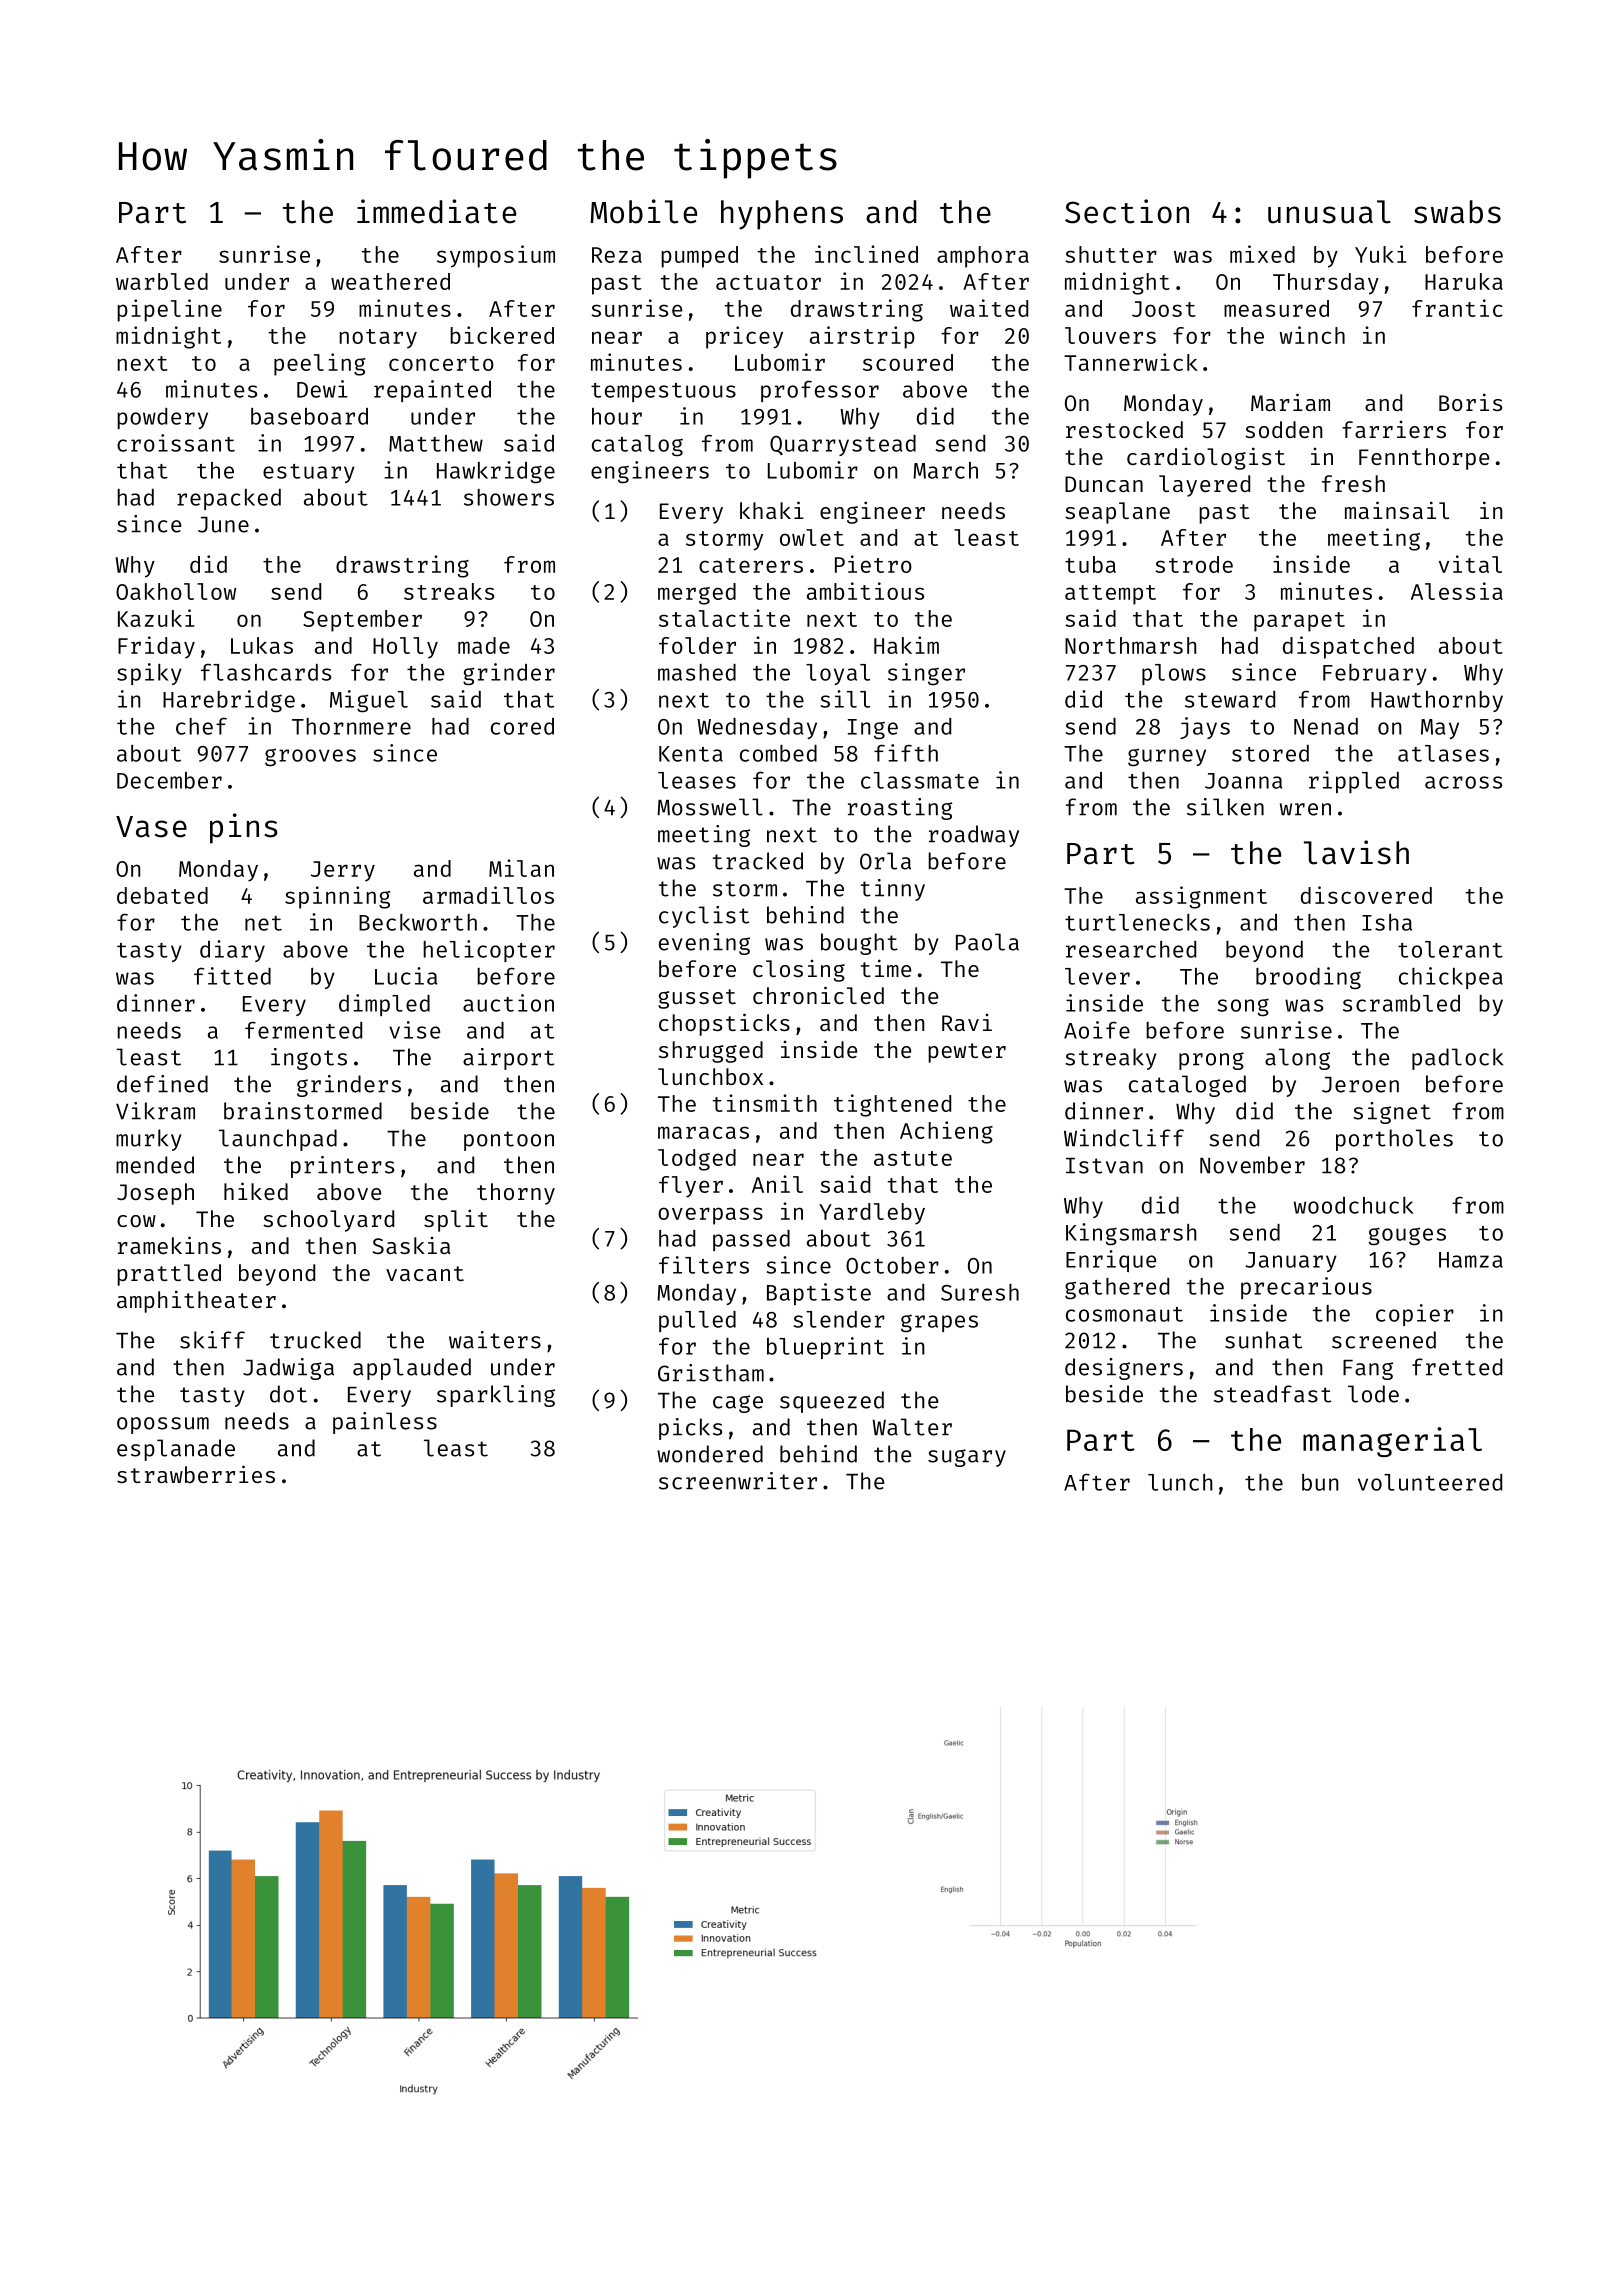 The width and height of the screenshot is (1620, 2292). Describe the element at coordinates (496, 256) in the screenshot. I see `symposium` at that location.
